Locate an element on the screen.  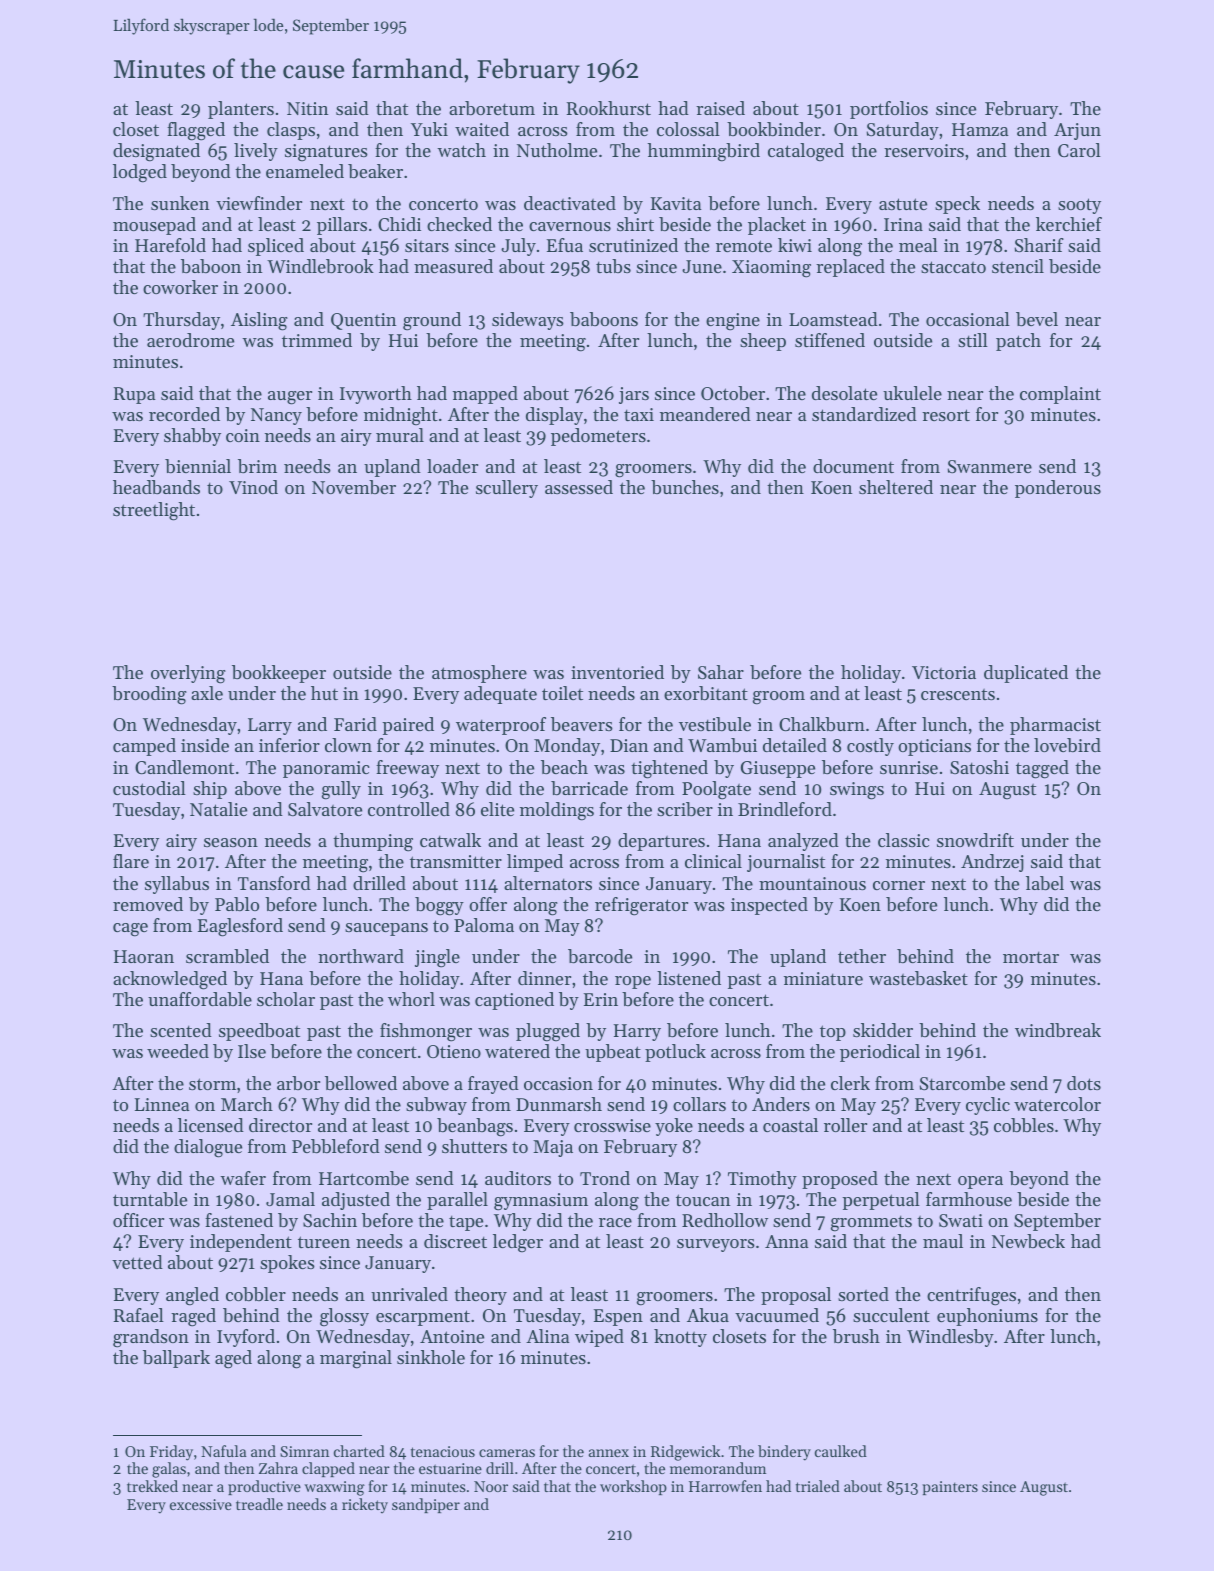
complaint is located at coordinates (1060, 395).
